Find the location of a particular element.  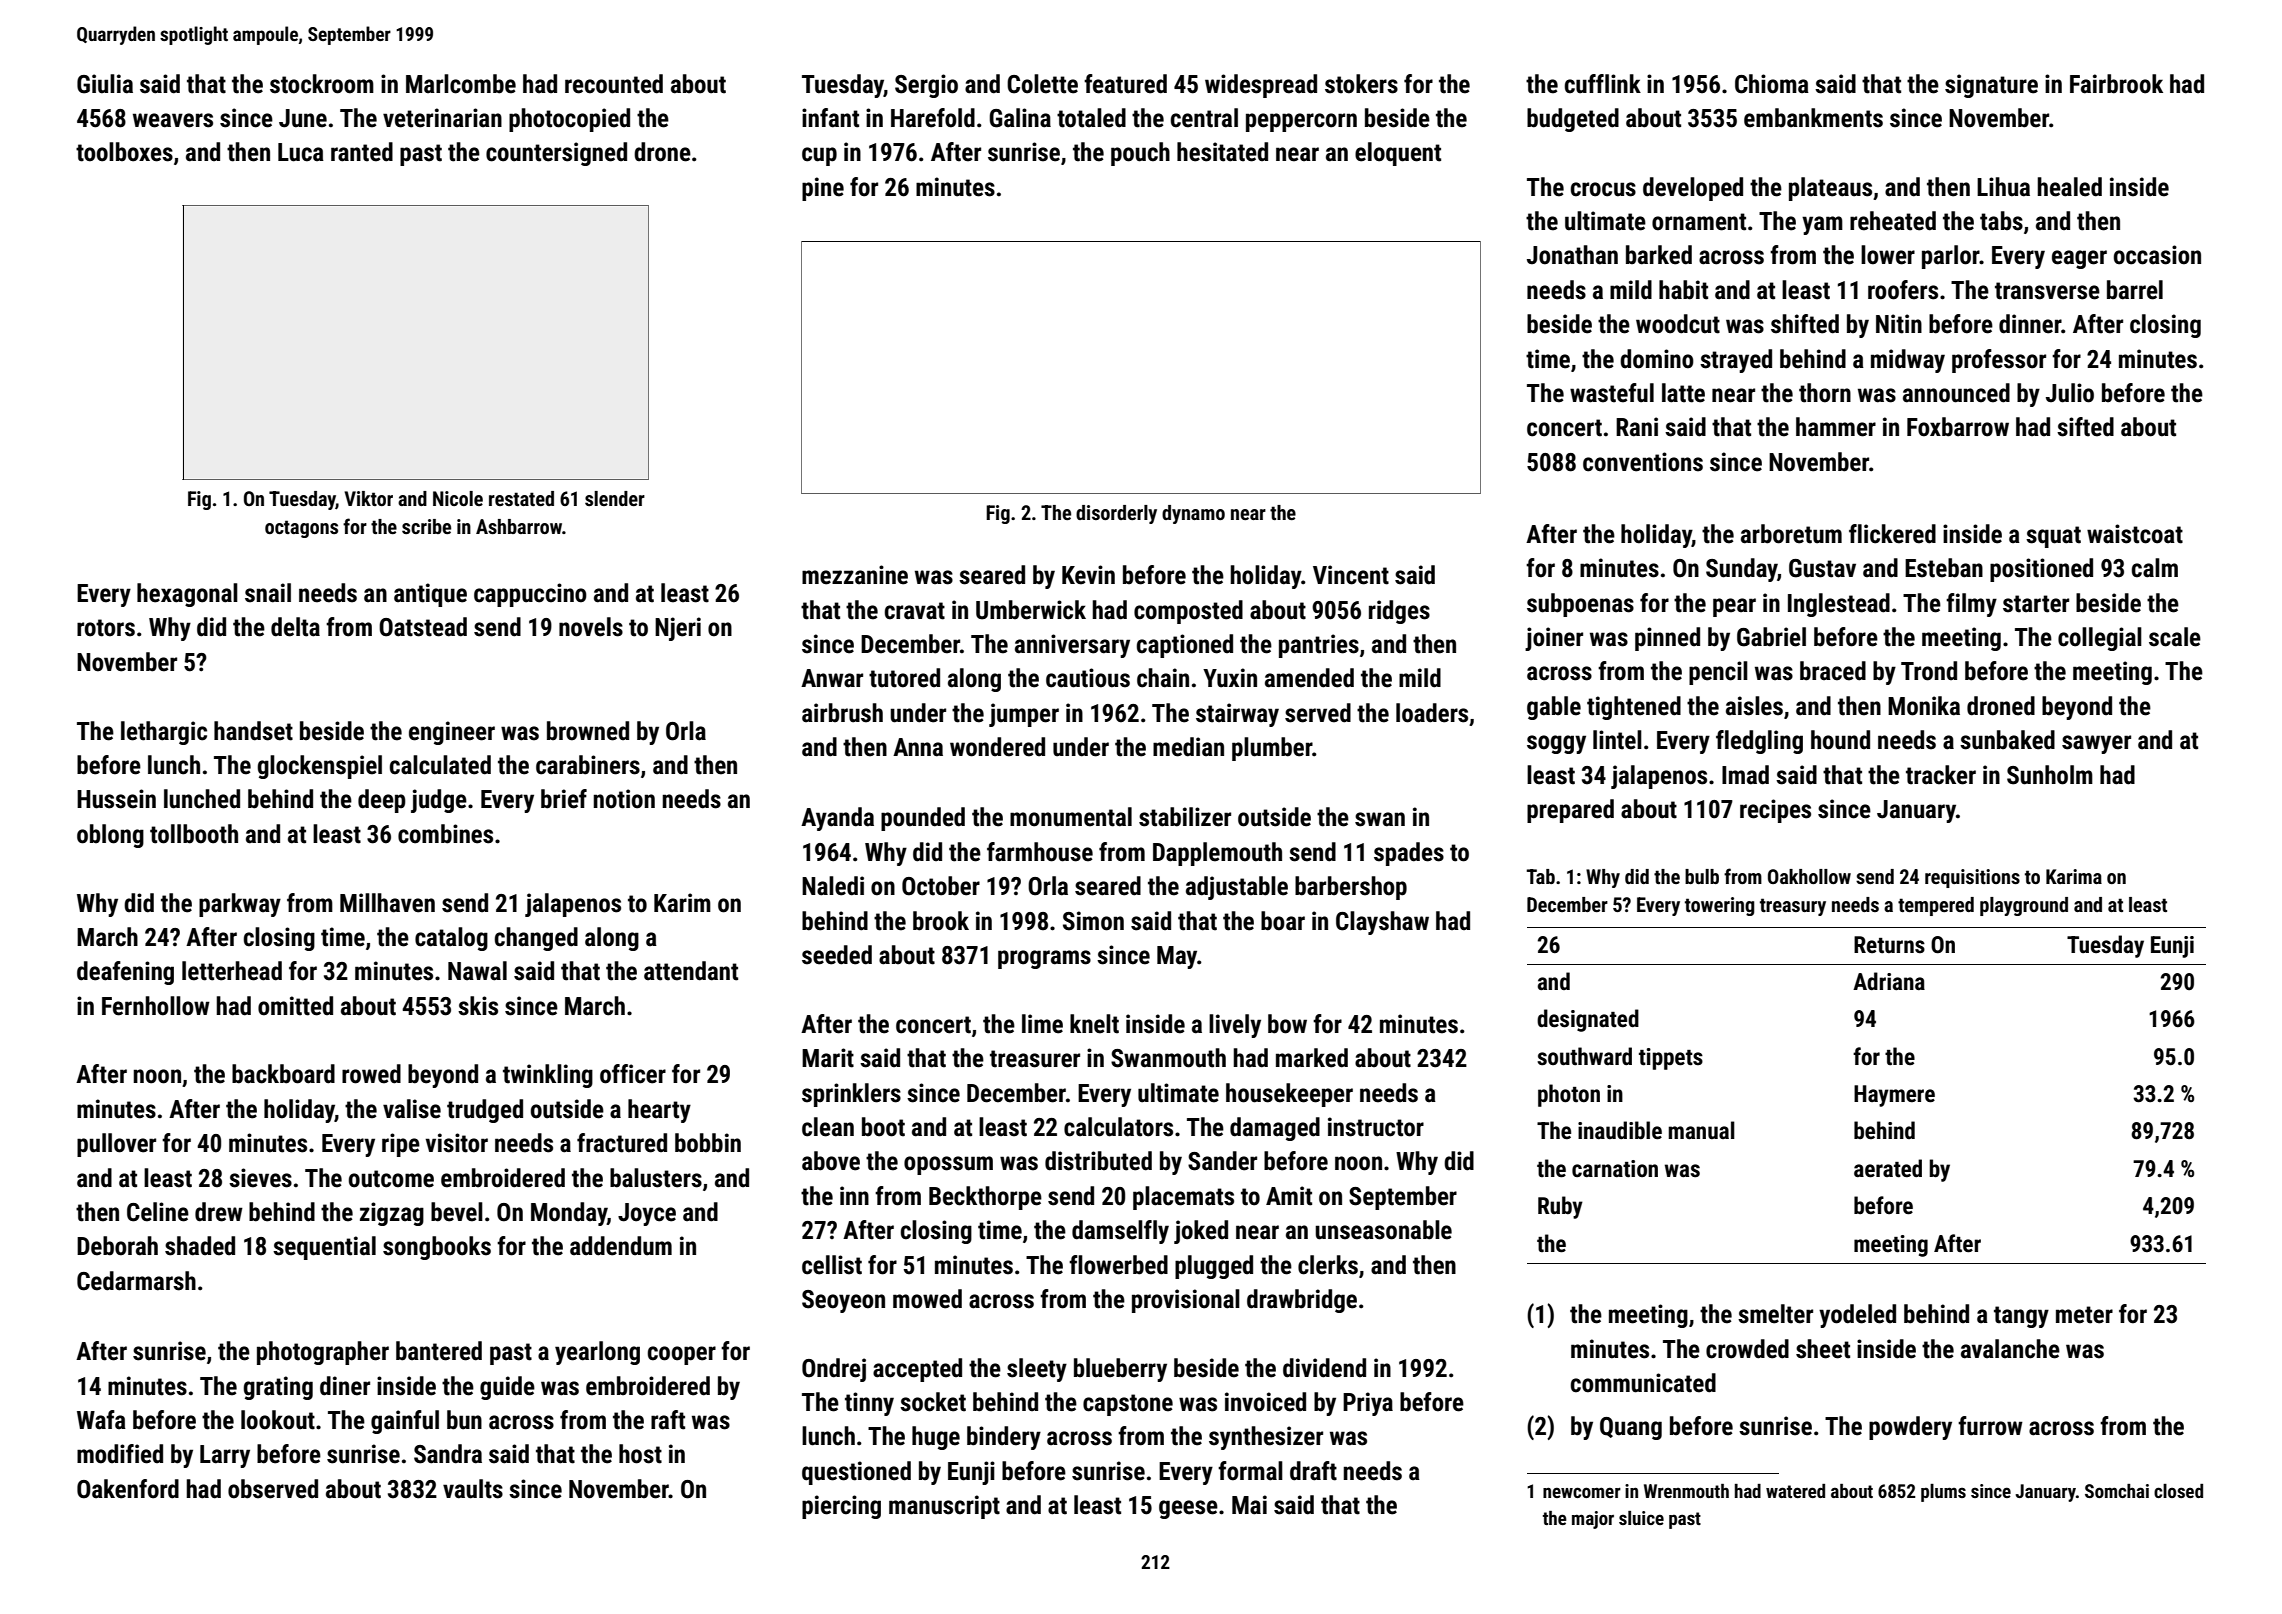

rowed is located at coordinates (371, 1074).
